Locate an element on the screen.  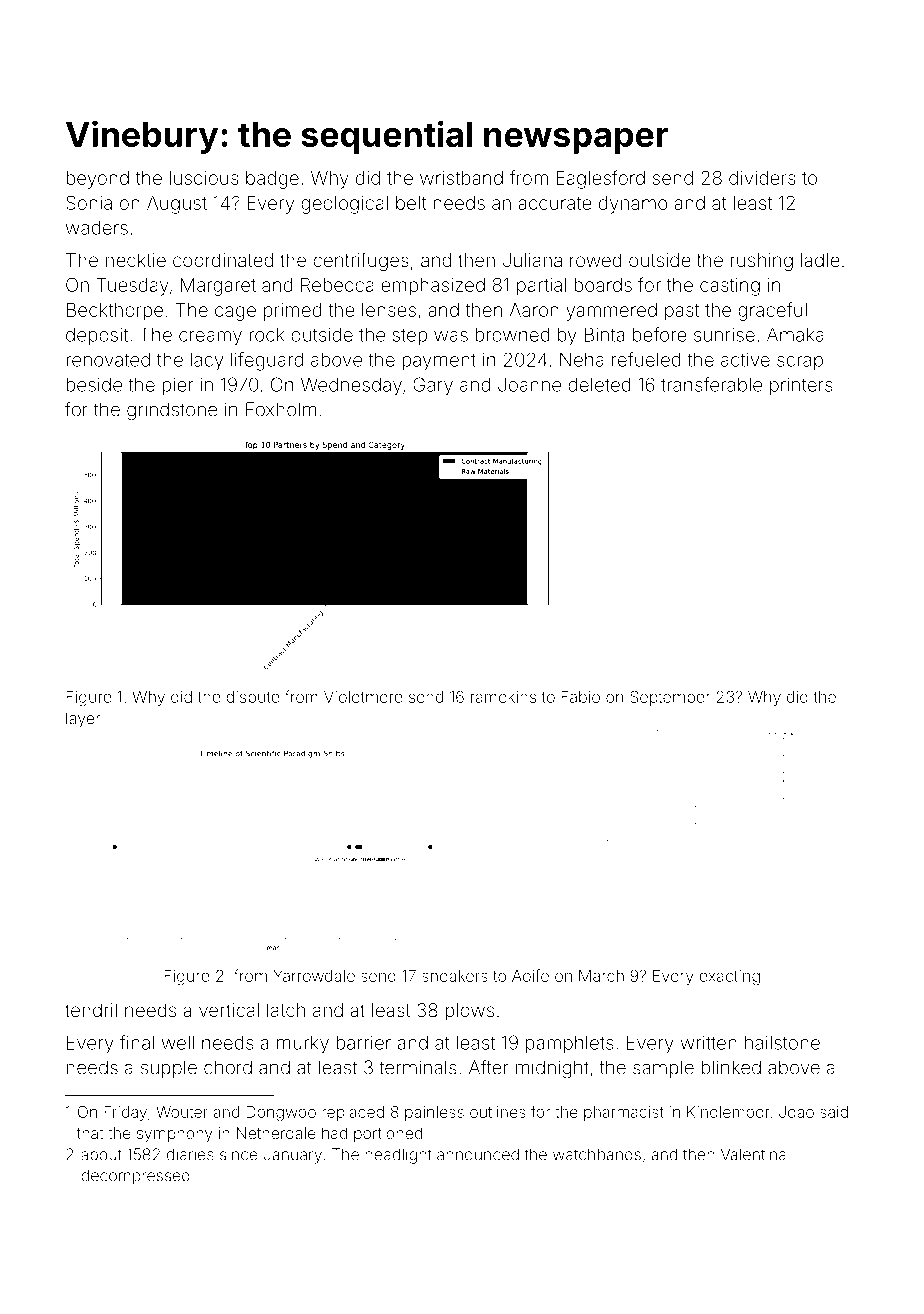
Violetmere is located at coordinates (363, 697).
